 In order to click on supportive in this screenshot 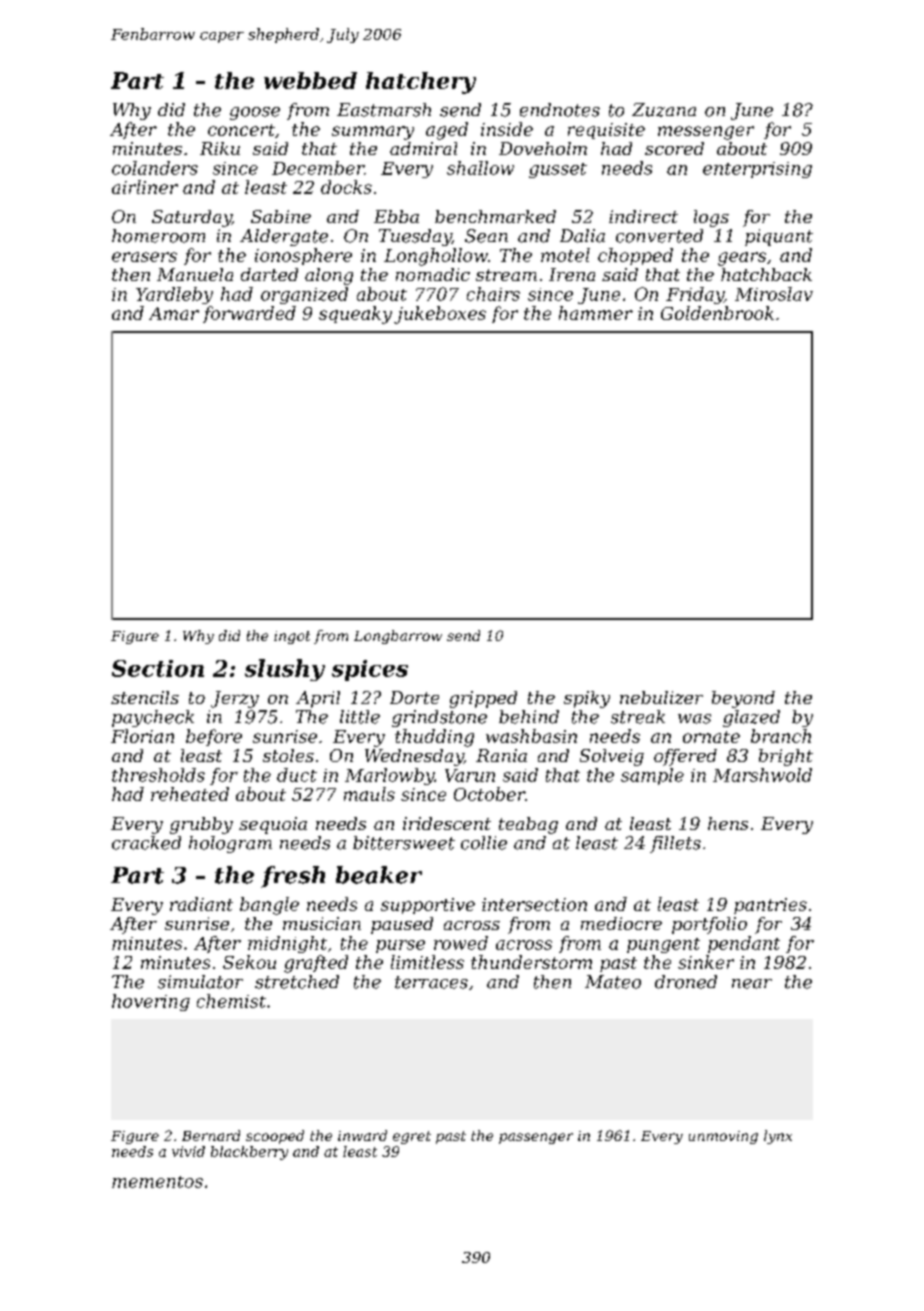, I will do `click(428, 906)`.
